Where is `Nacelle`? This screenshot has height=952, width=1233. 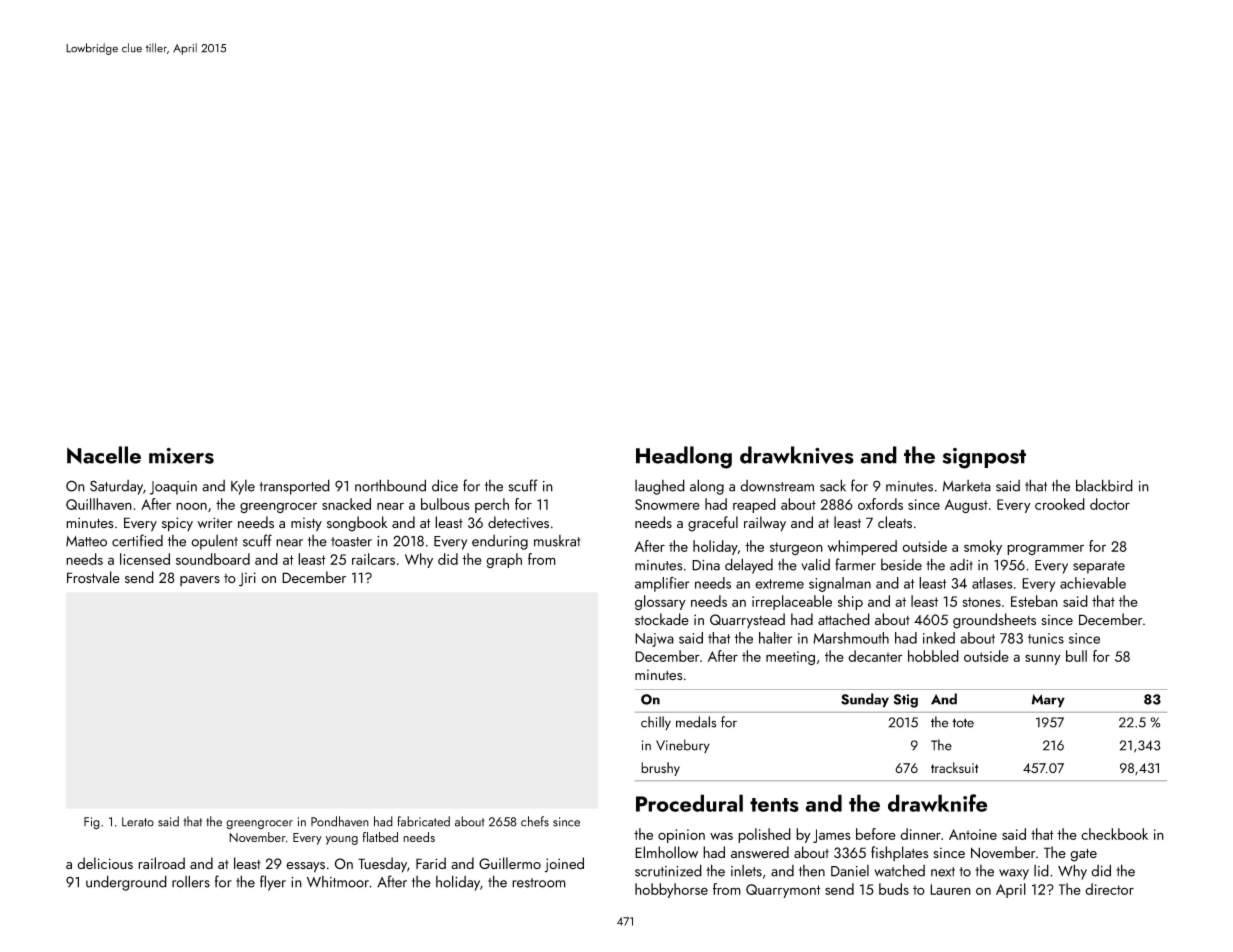
Nacelle is located at coordinates (104, 455).
